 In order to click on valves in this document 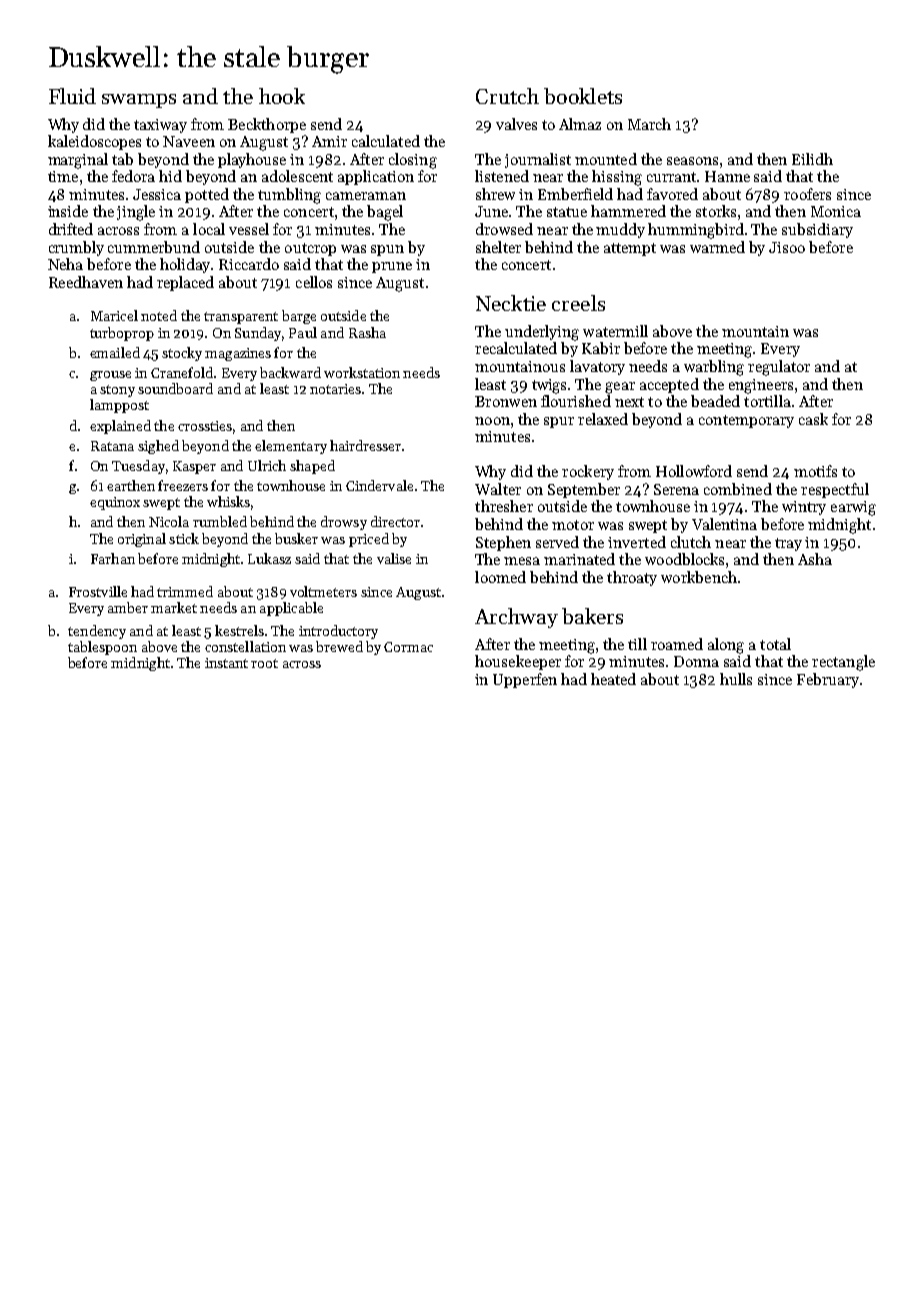, I will do `click(516, 124)`.
